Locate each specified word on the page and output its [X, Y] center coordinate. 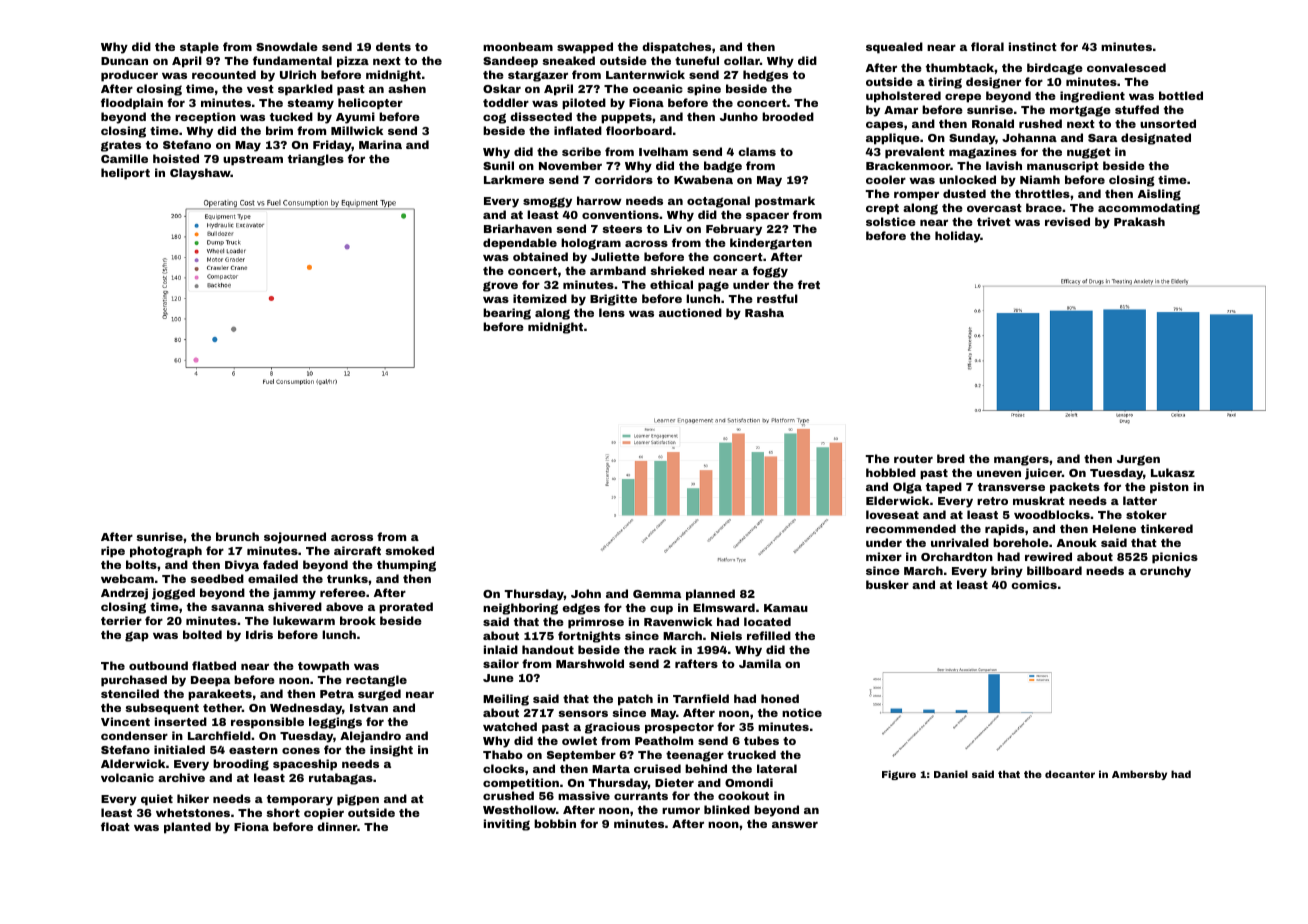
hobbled [891, 472]
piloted [584, 104]
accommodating [1149, 209]
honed [780, 698]
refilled [769, 635]
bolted [202, 634]
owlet [579, 740]
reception [205, 118]
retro [992, 501]
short [283, 812]
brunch [237, 536]
